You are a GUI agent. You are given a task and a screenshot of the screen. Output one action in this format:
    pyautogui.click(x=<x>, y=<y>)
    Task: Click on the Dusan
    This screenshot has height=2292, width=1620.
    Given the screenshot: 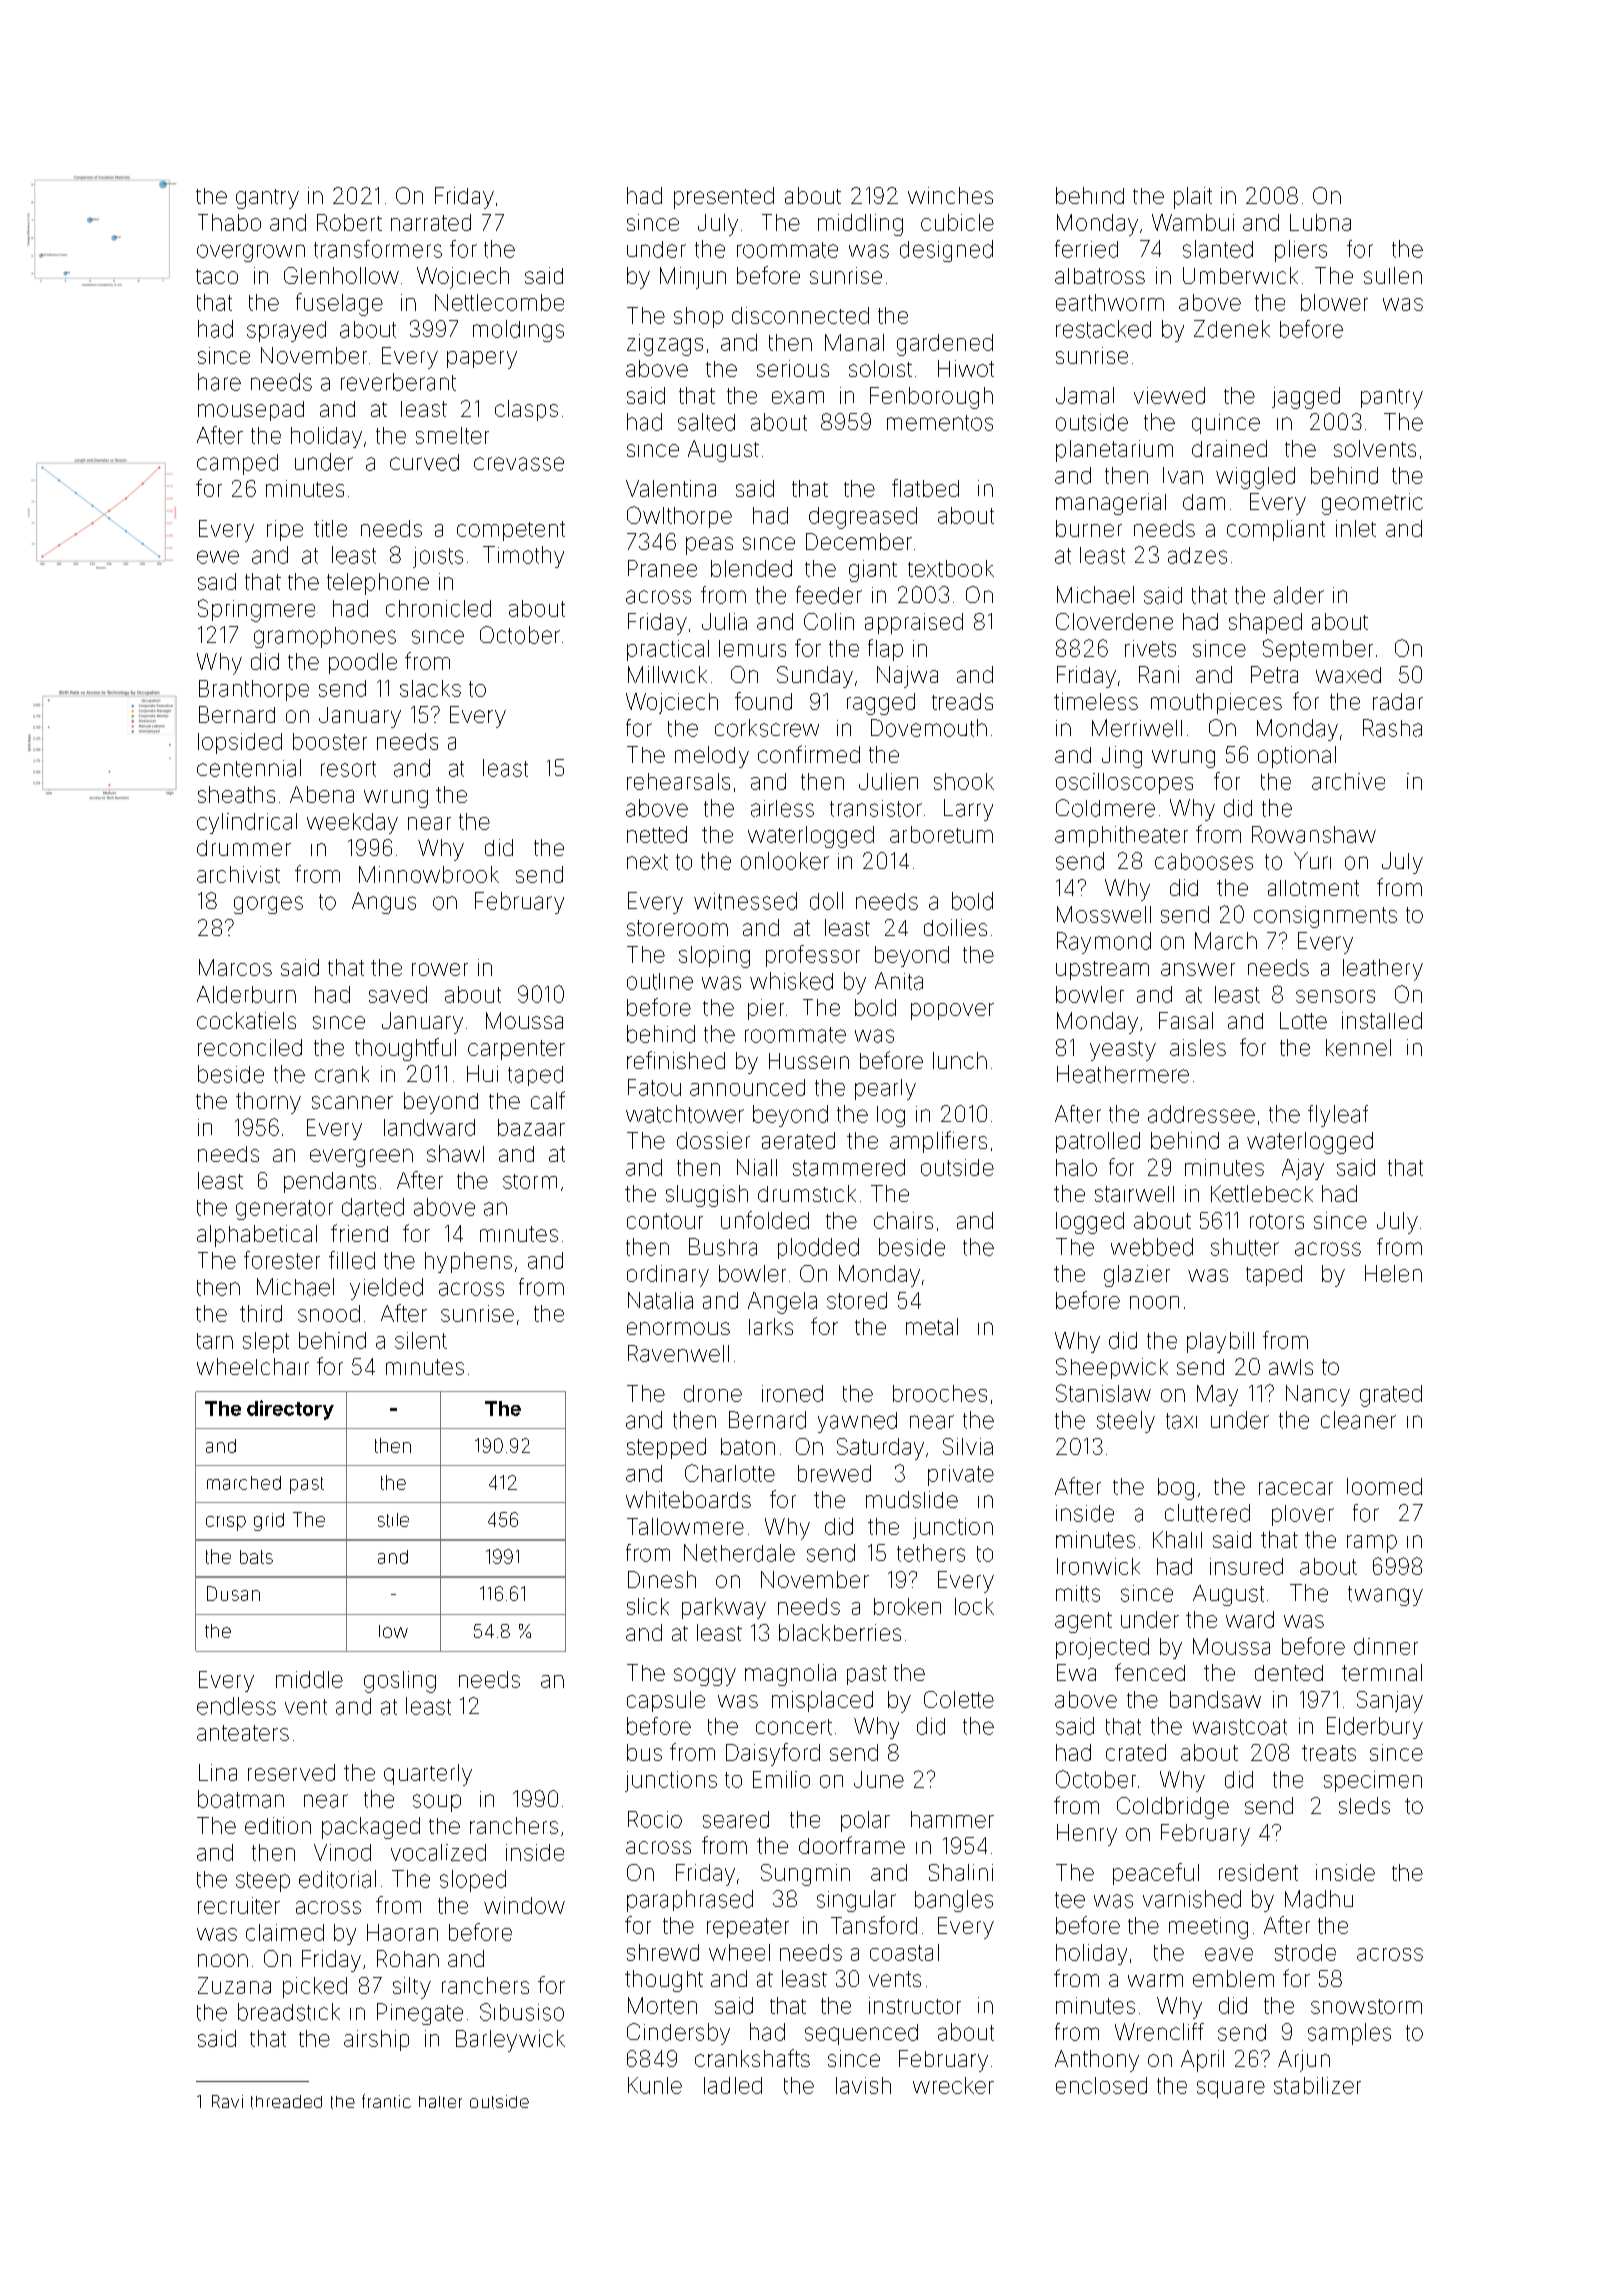 What is the action you would take?
    pyautogui.click(x=233, y=1593)
